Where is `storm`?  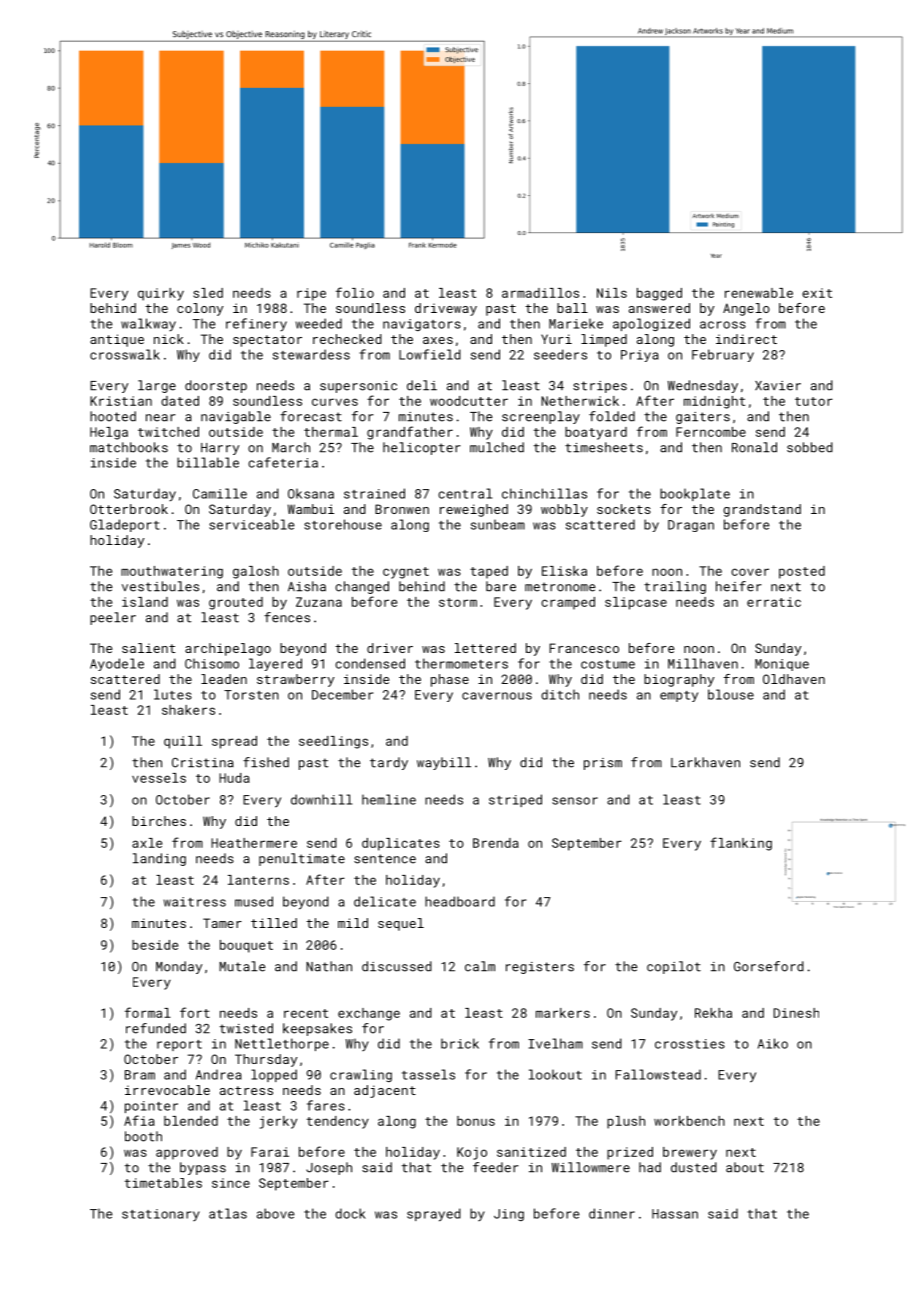
storm is located at coordinates (458, 602).
